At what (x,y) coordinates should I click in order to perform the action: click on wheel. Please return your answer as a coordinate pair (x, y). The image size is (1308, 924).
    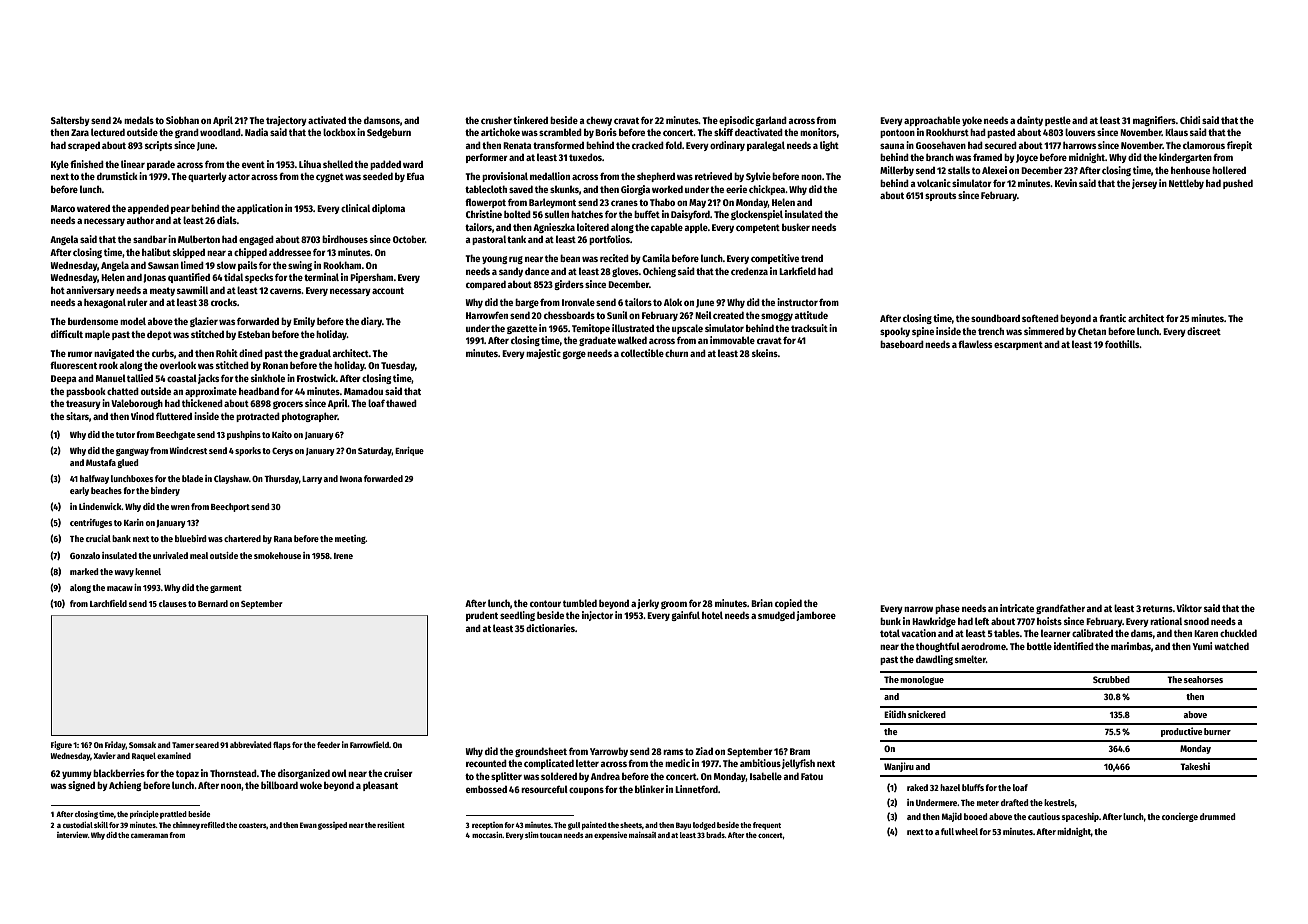
    Looking at the image, I should click on (966, 831).
